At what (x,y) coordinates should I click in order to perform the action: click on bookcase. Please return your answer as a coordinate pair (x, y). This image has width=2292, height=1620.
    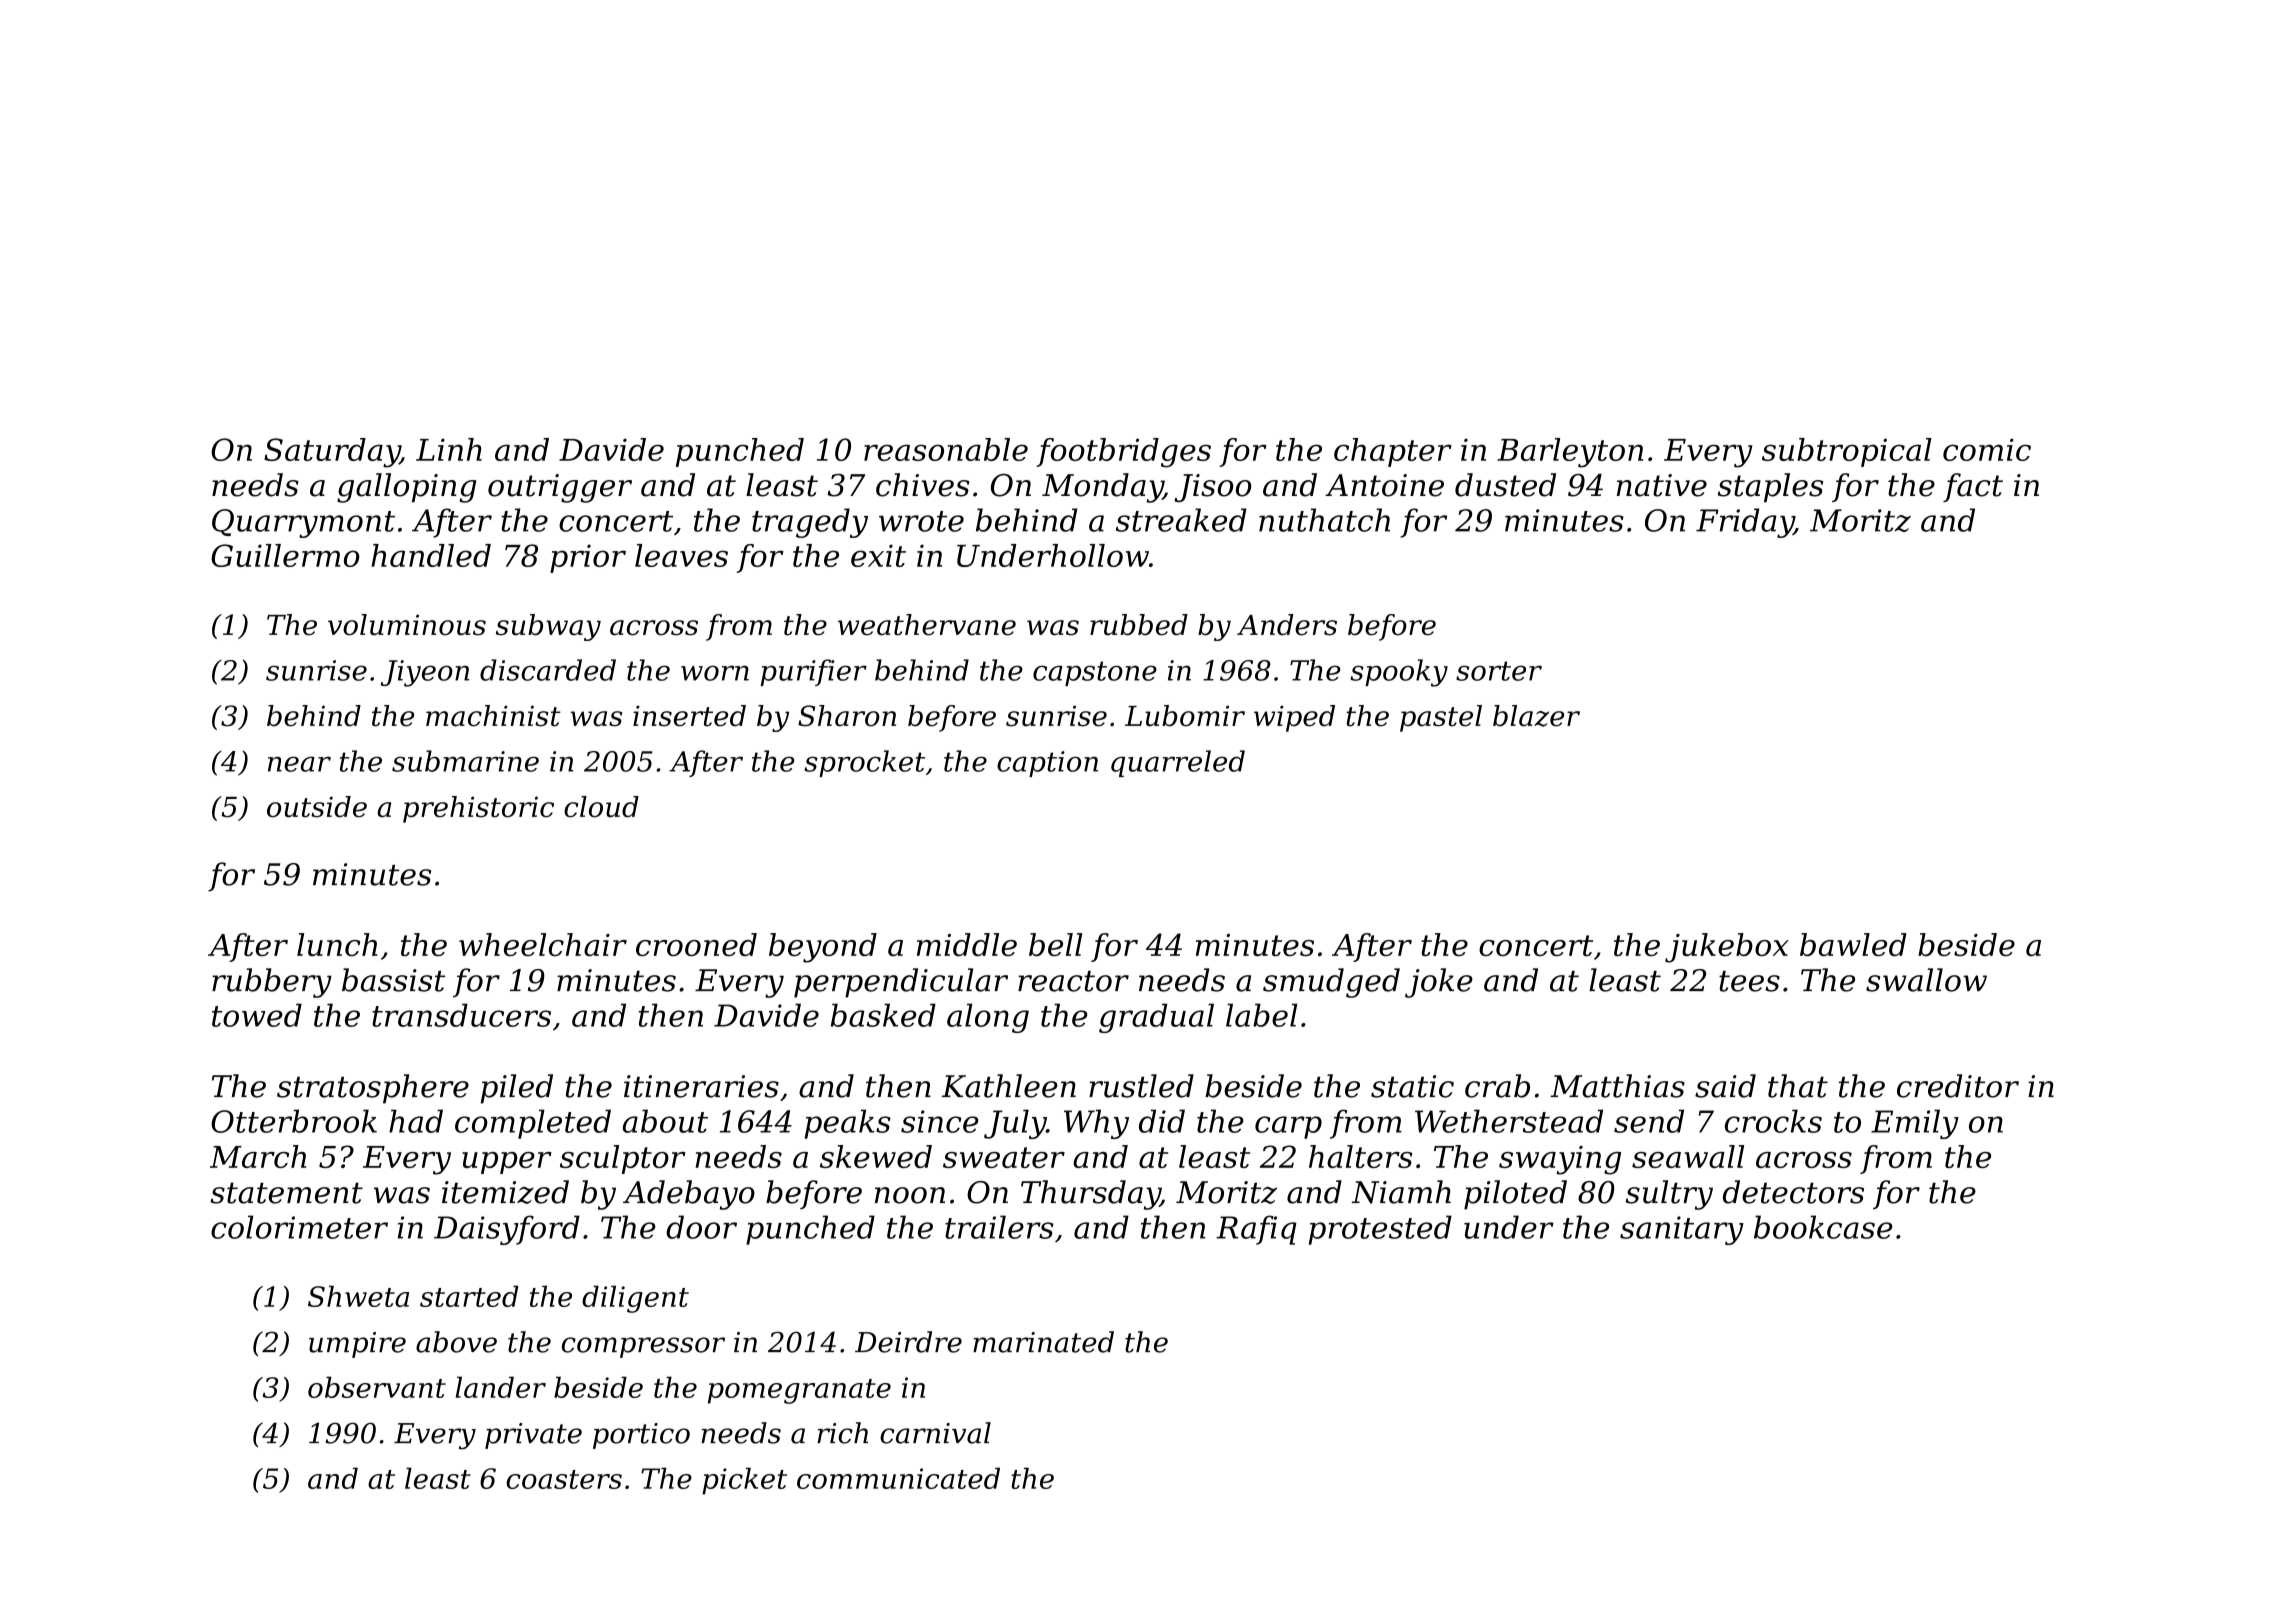
    Looking at the image, I should click on (1823, 1227).
